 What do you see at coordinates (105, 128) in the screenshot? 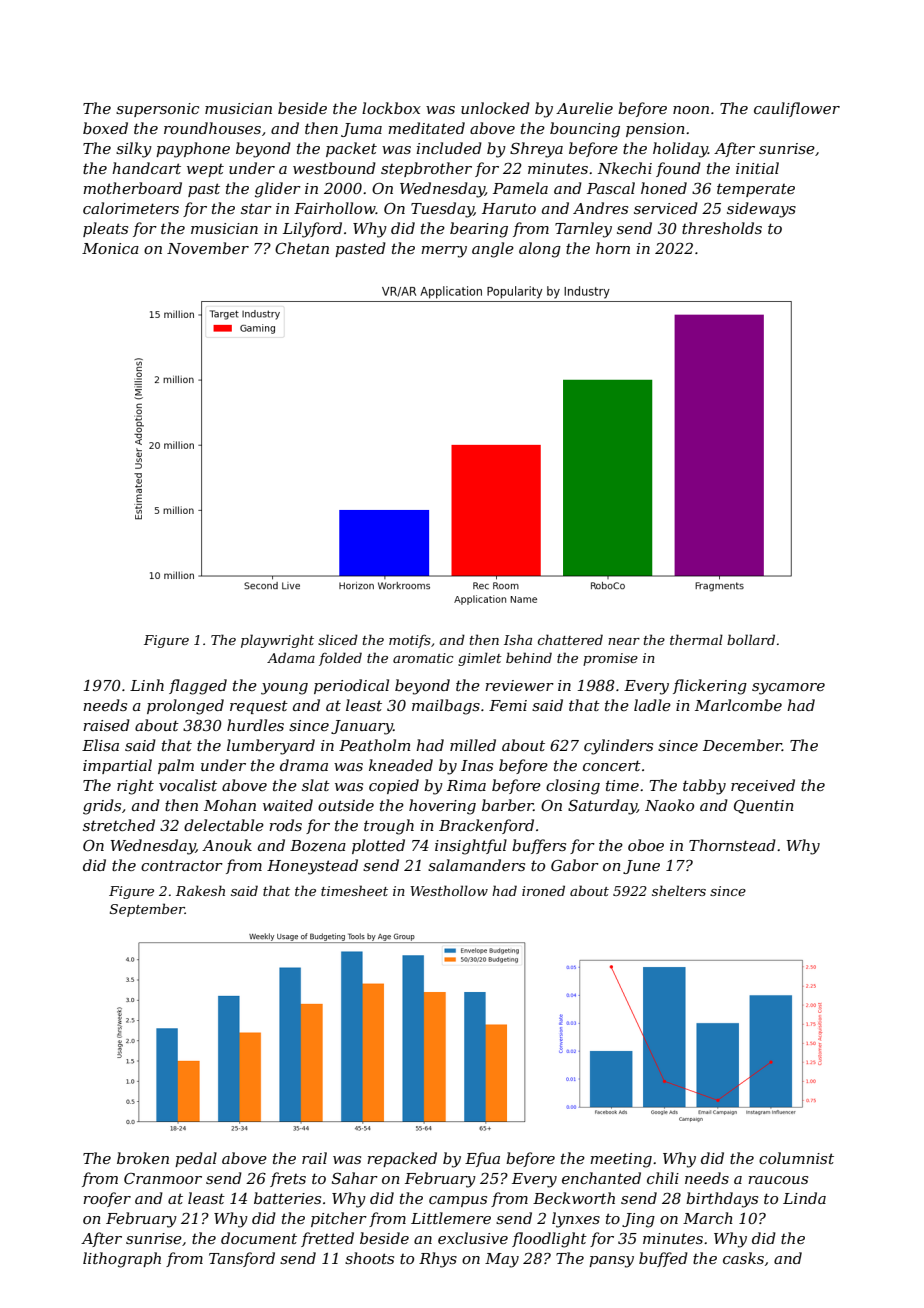
I see `boxed` at bounding box center [105, 128].
